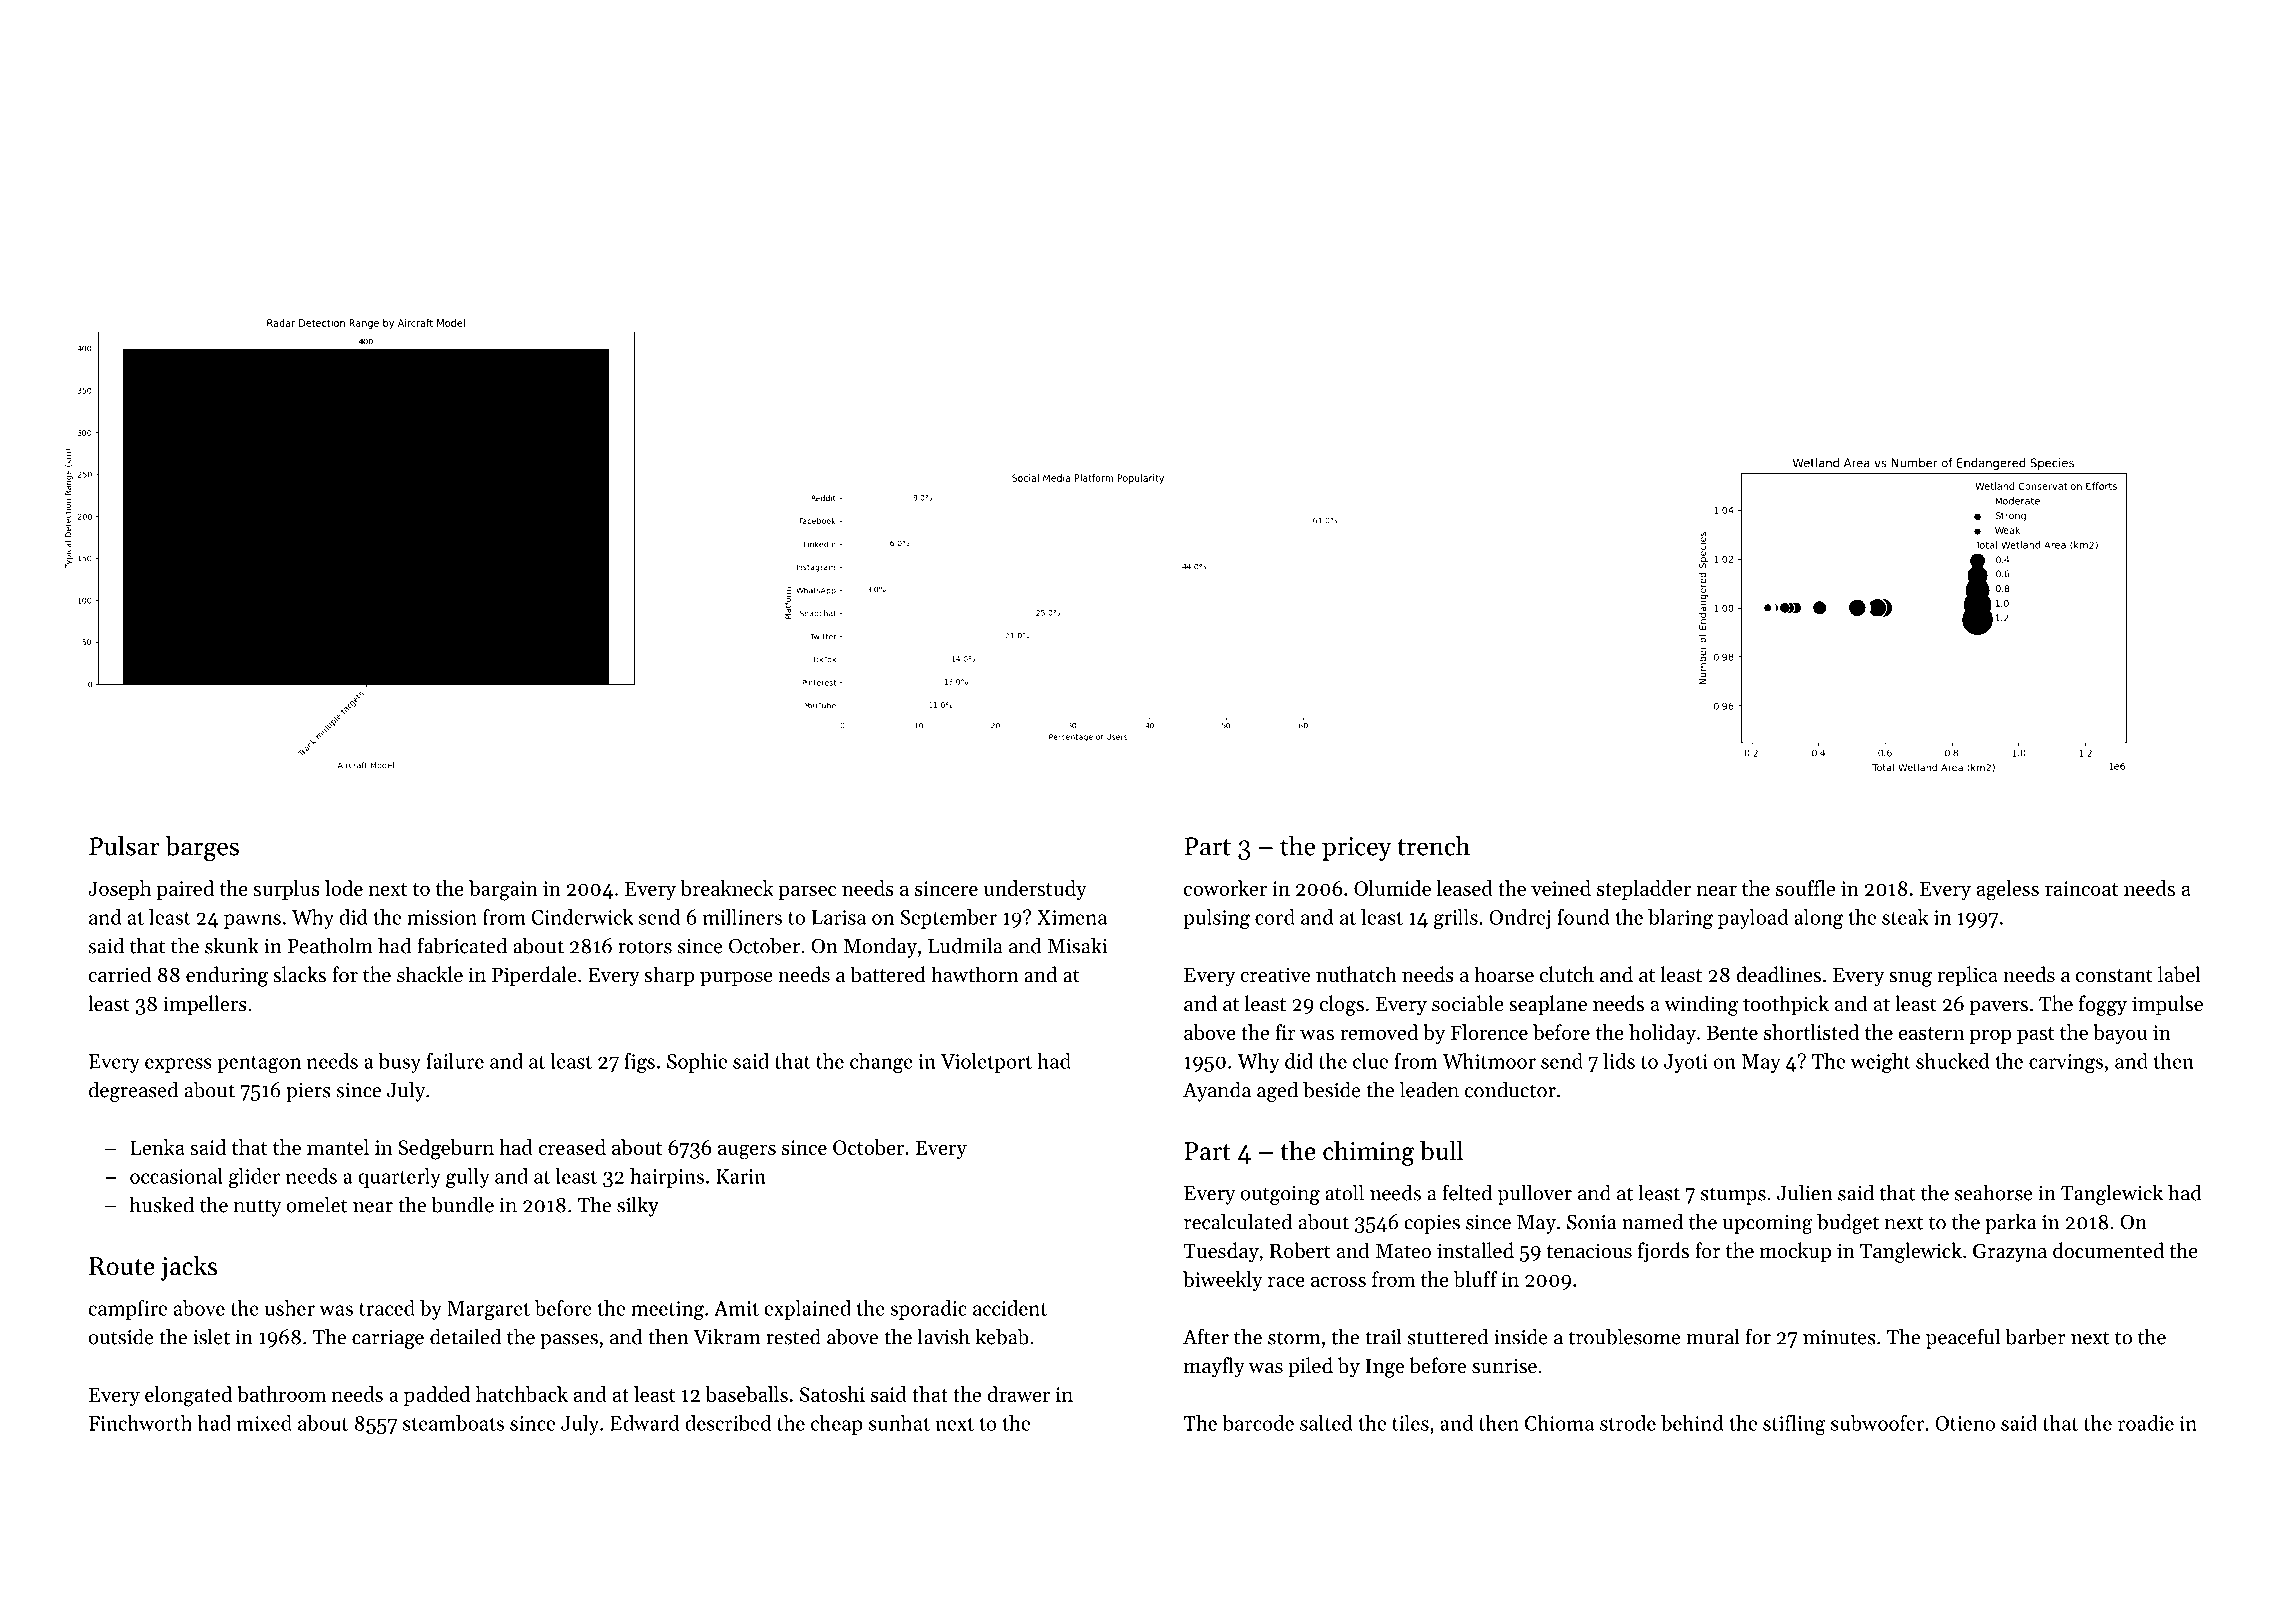 The image size is (2292, 1620). Describe the element at coordinates (119, 974) in the page. I see `carried` at that location.
